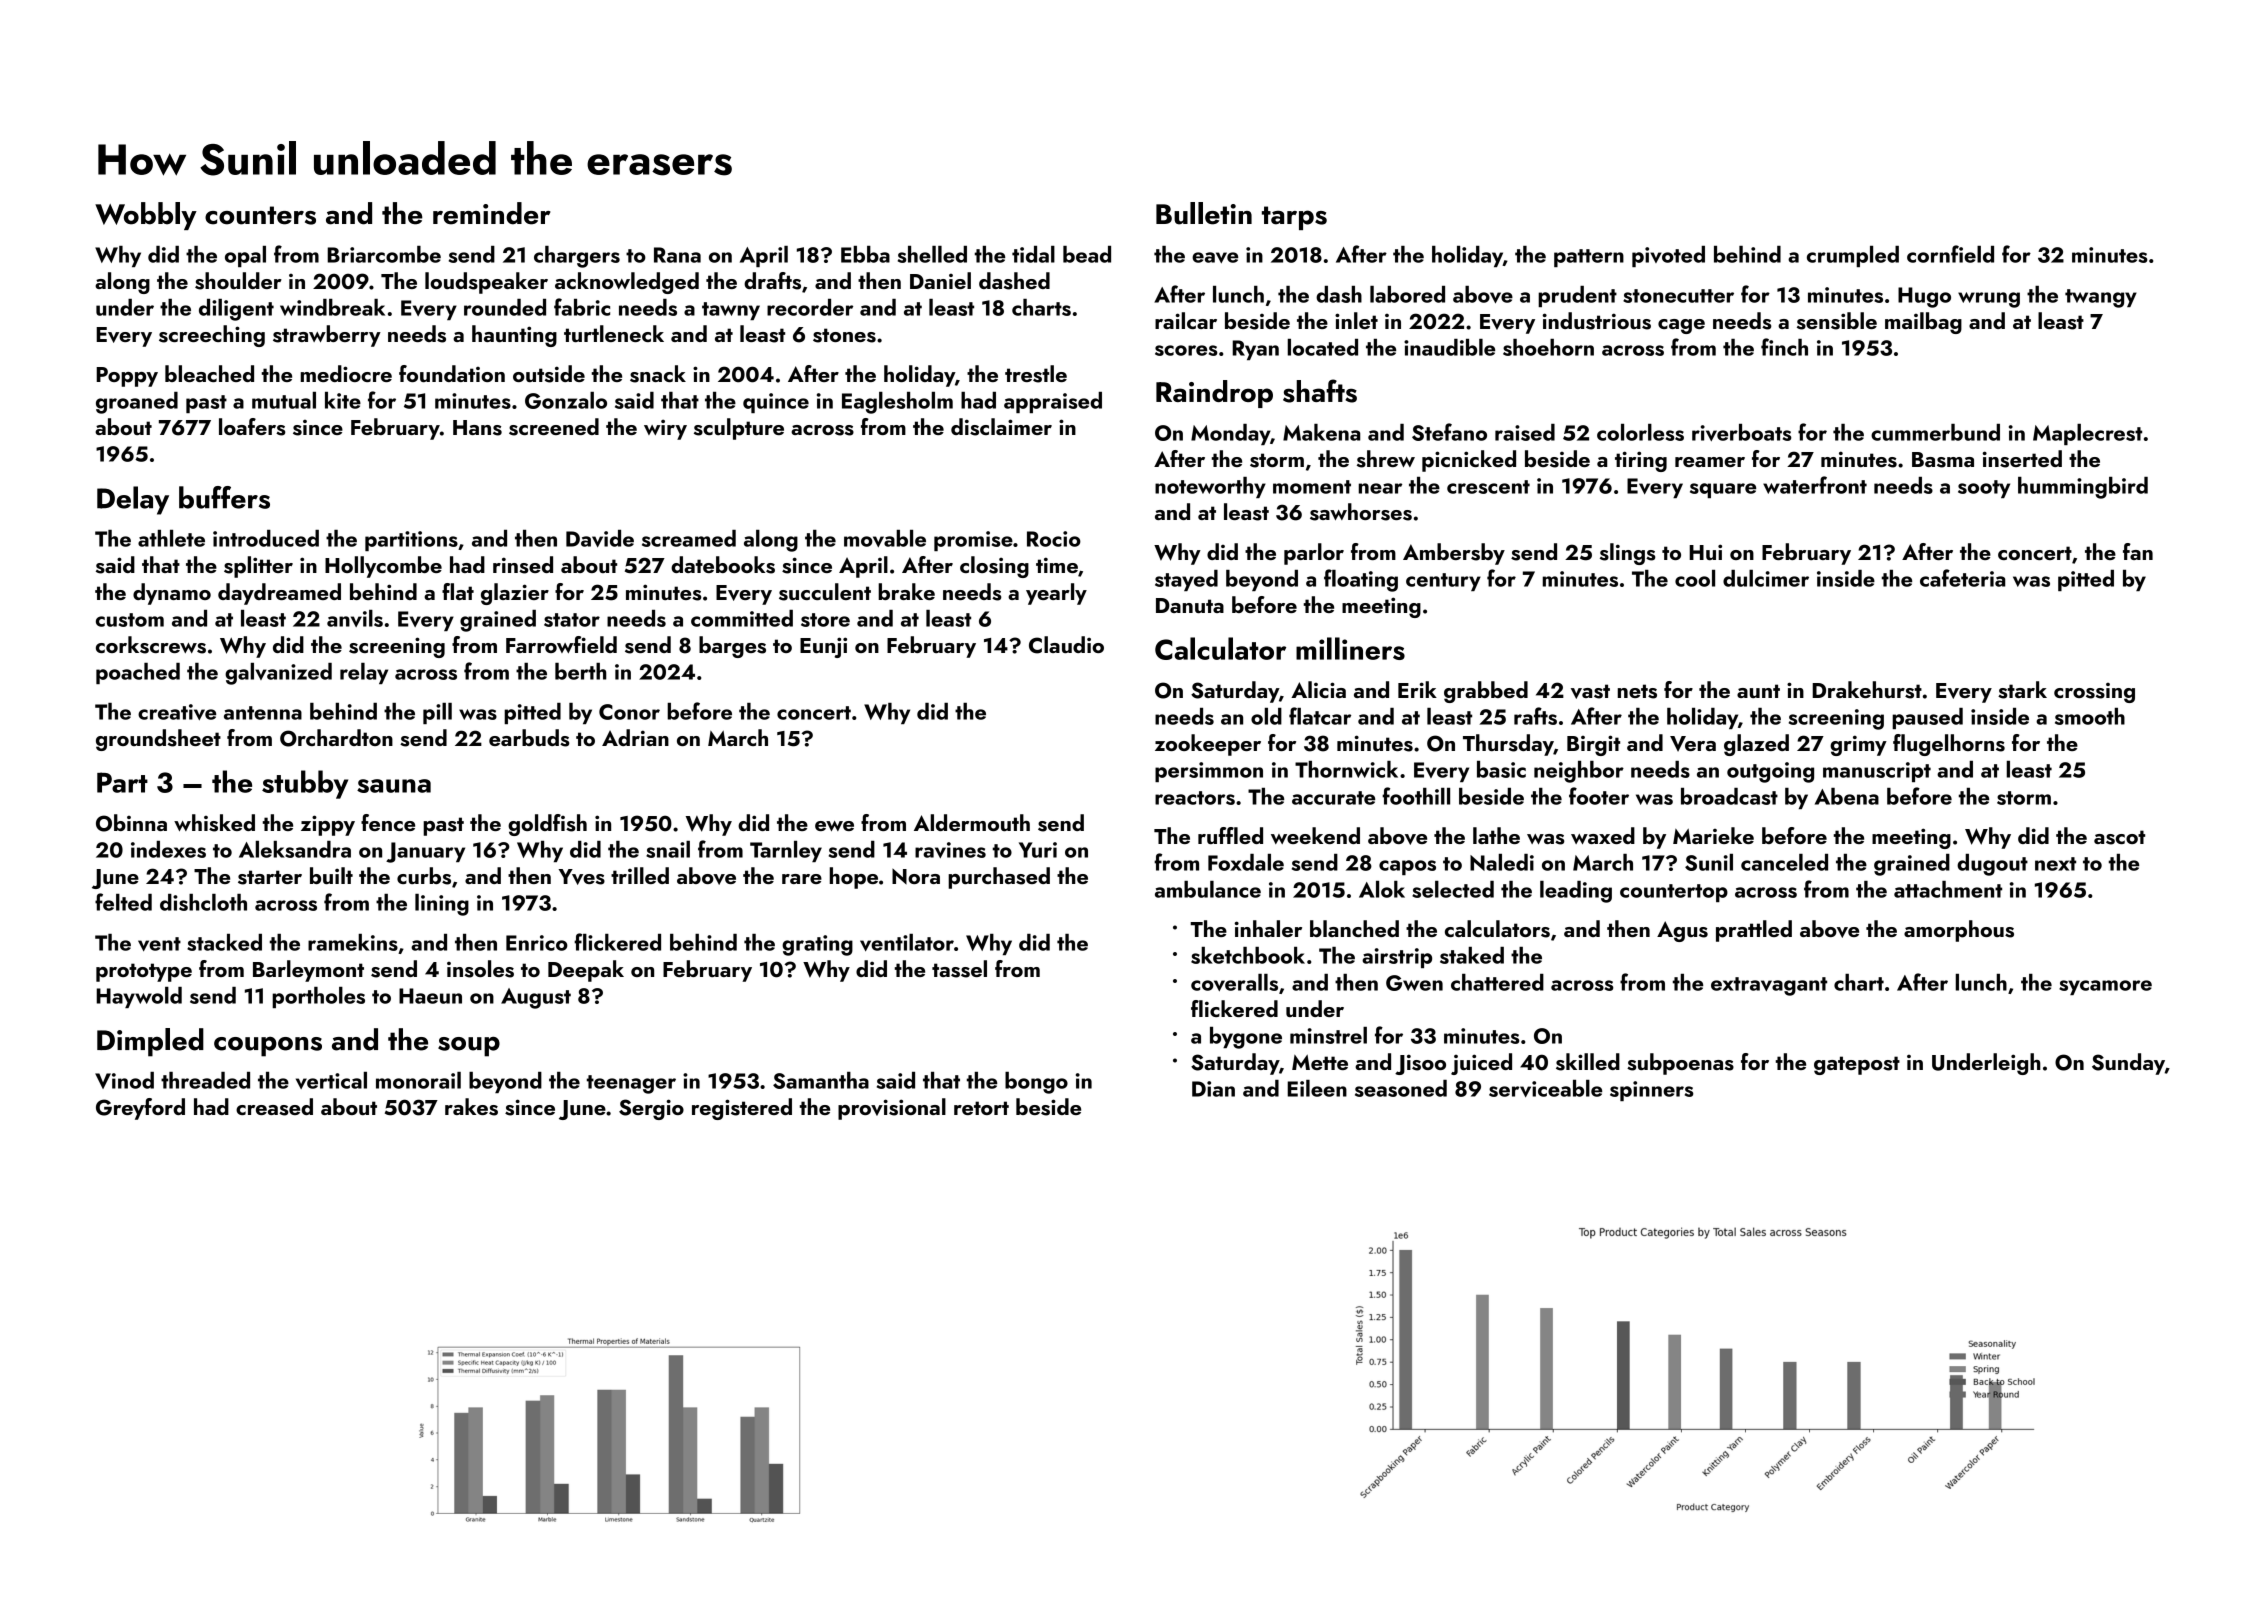 The height and width of the image is (1604, 2268). Describe the element at coordinates (1204, 213) in the image. I see `Bulletin` at that location.
